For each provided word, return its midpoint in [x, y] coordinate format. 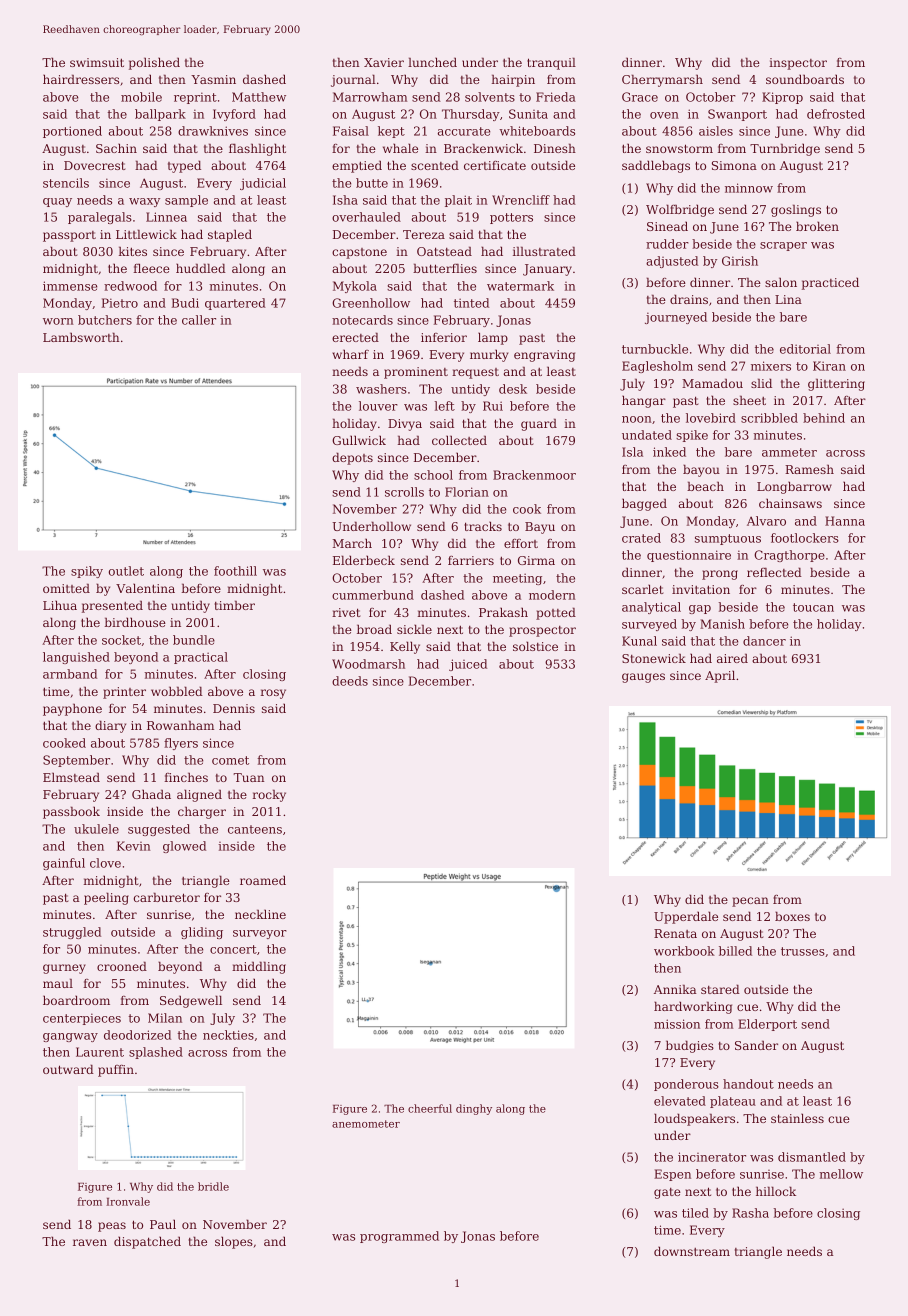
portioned [72, 132]
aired [732, 658]
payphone [72, 709]
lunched [432, 62]
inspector [798, 64]
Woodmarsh [368, 664]
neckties [228, 1035]
